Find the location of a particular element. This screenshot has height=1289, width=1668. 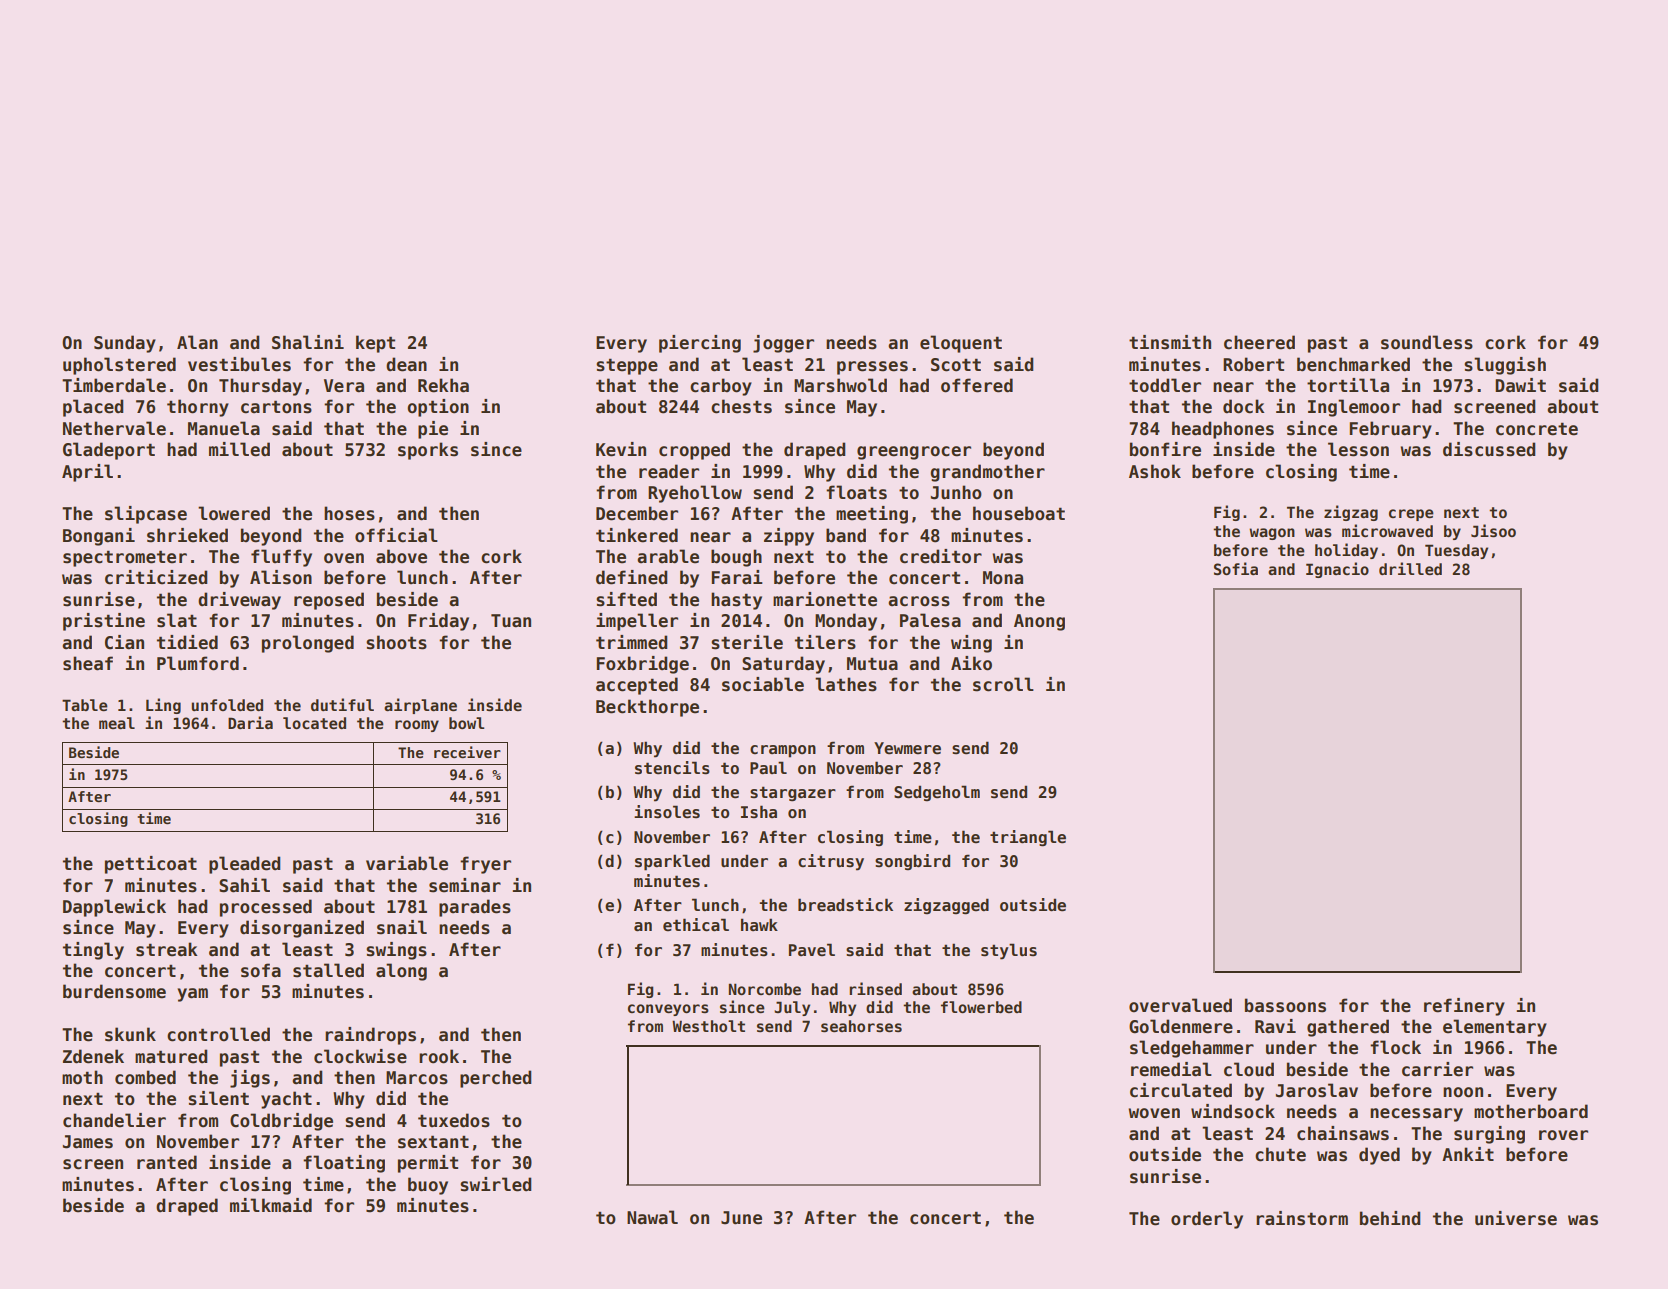

drilled is located at coordinates (1410, 568).
